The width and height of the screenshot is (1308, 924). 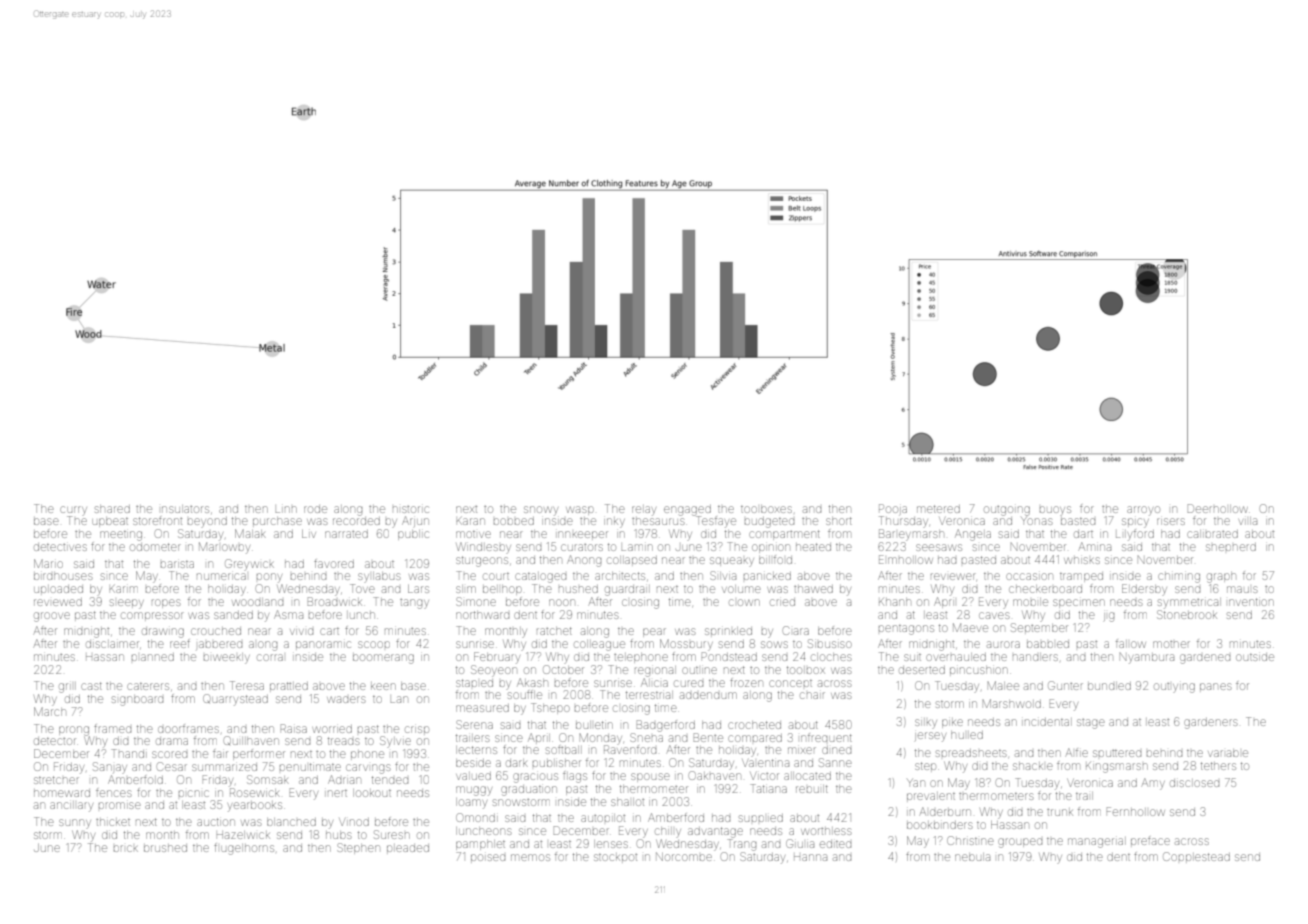 I want to click on symmetrical, so click(x=1189, y=603).
